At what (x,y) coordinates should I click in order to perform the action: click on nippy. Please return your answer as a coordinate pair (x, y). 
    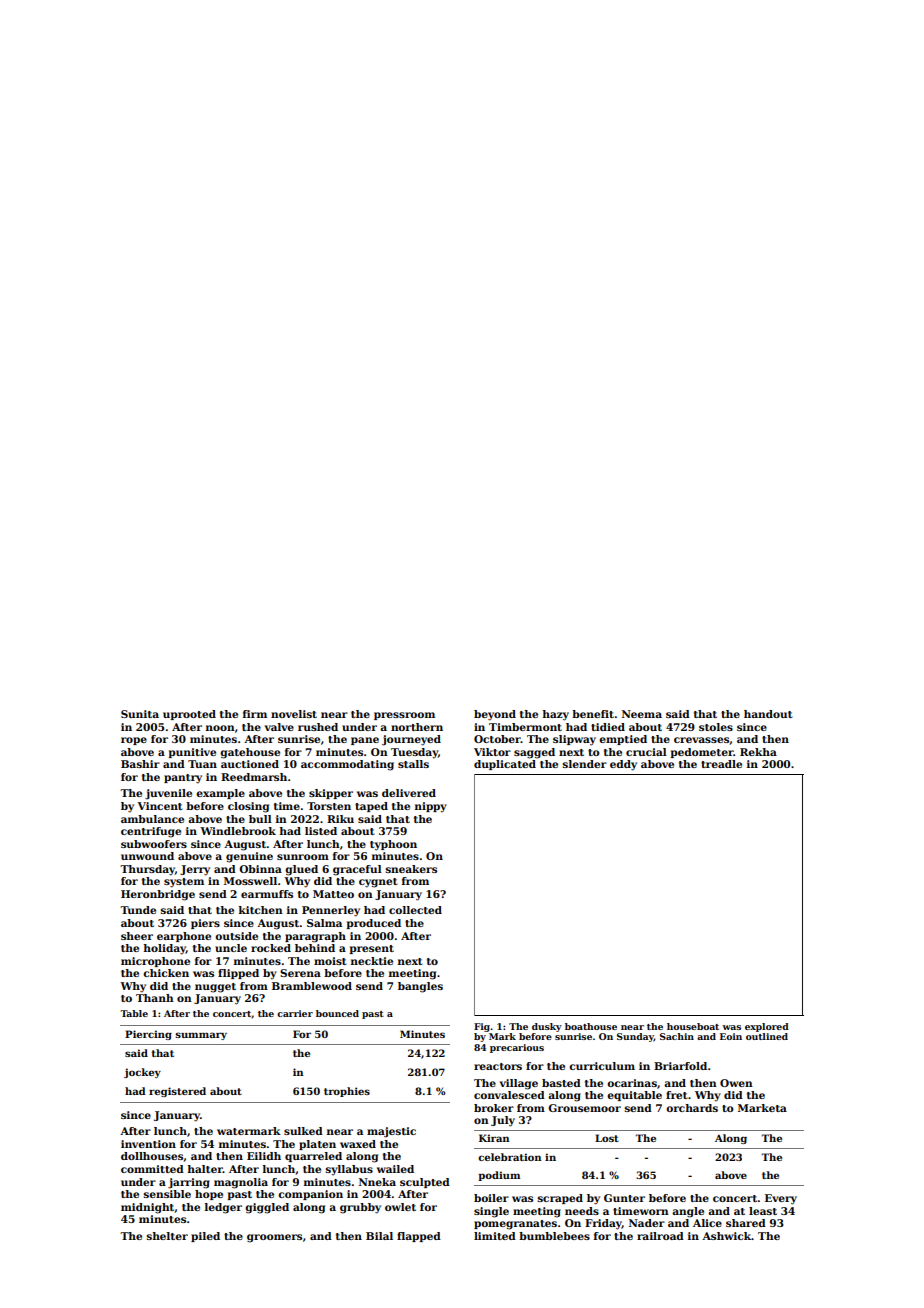
    Looking at the image, I should click on (431, 807).
